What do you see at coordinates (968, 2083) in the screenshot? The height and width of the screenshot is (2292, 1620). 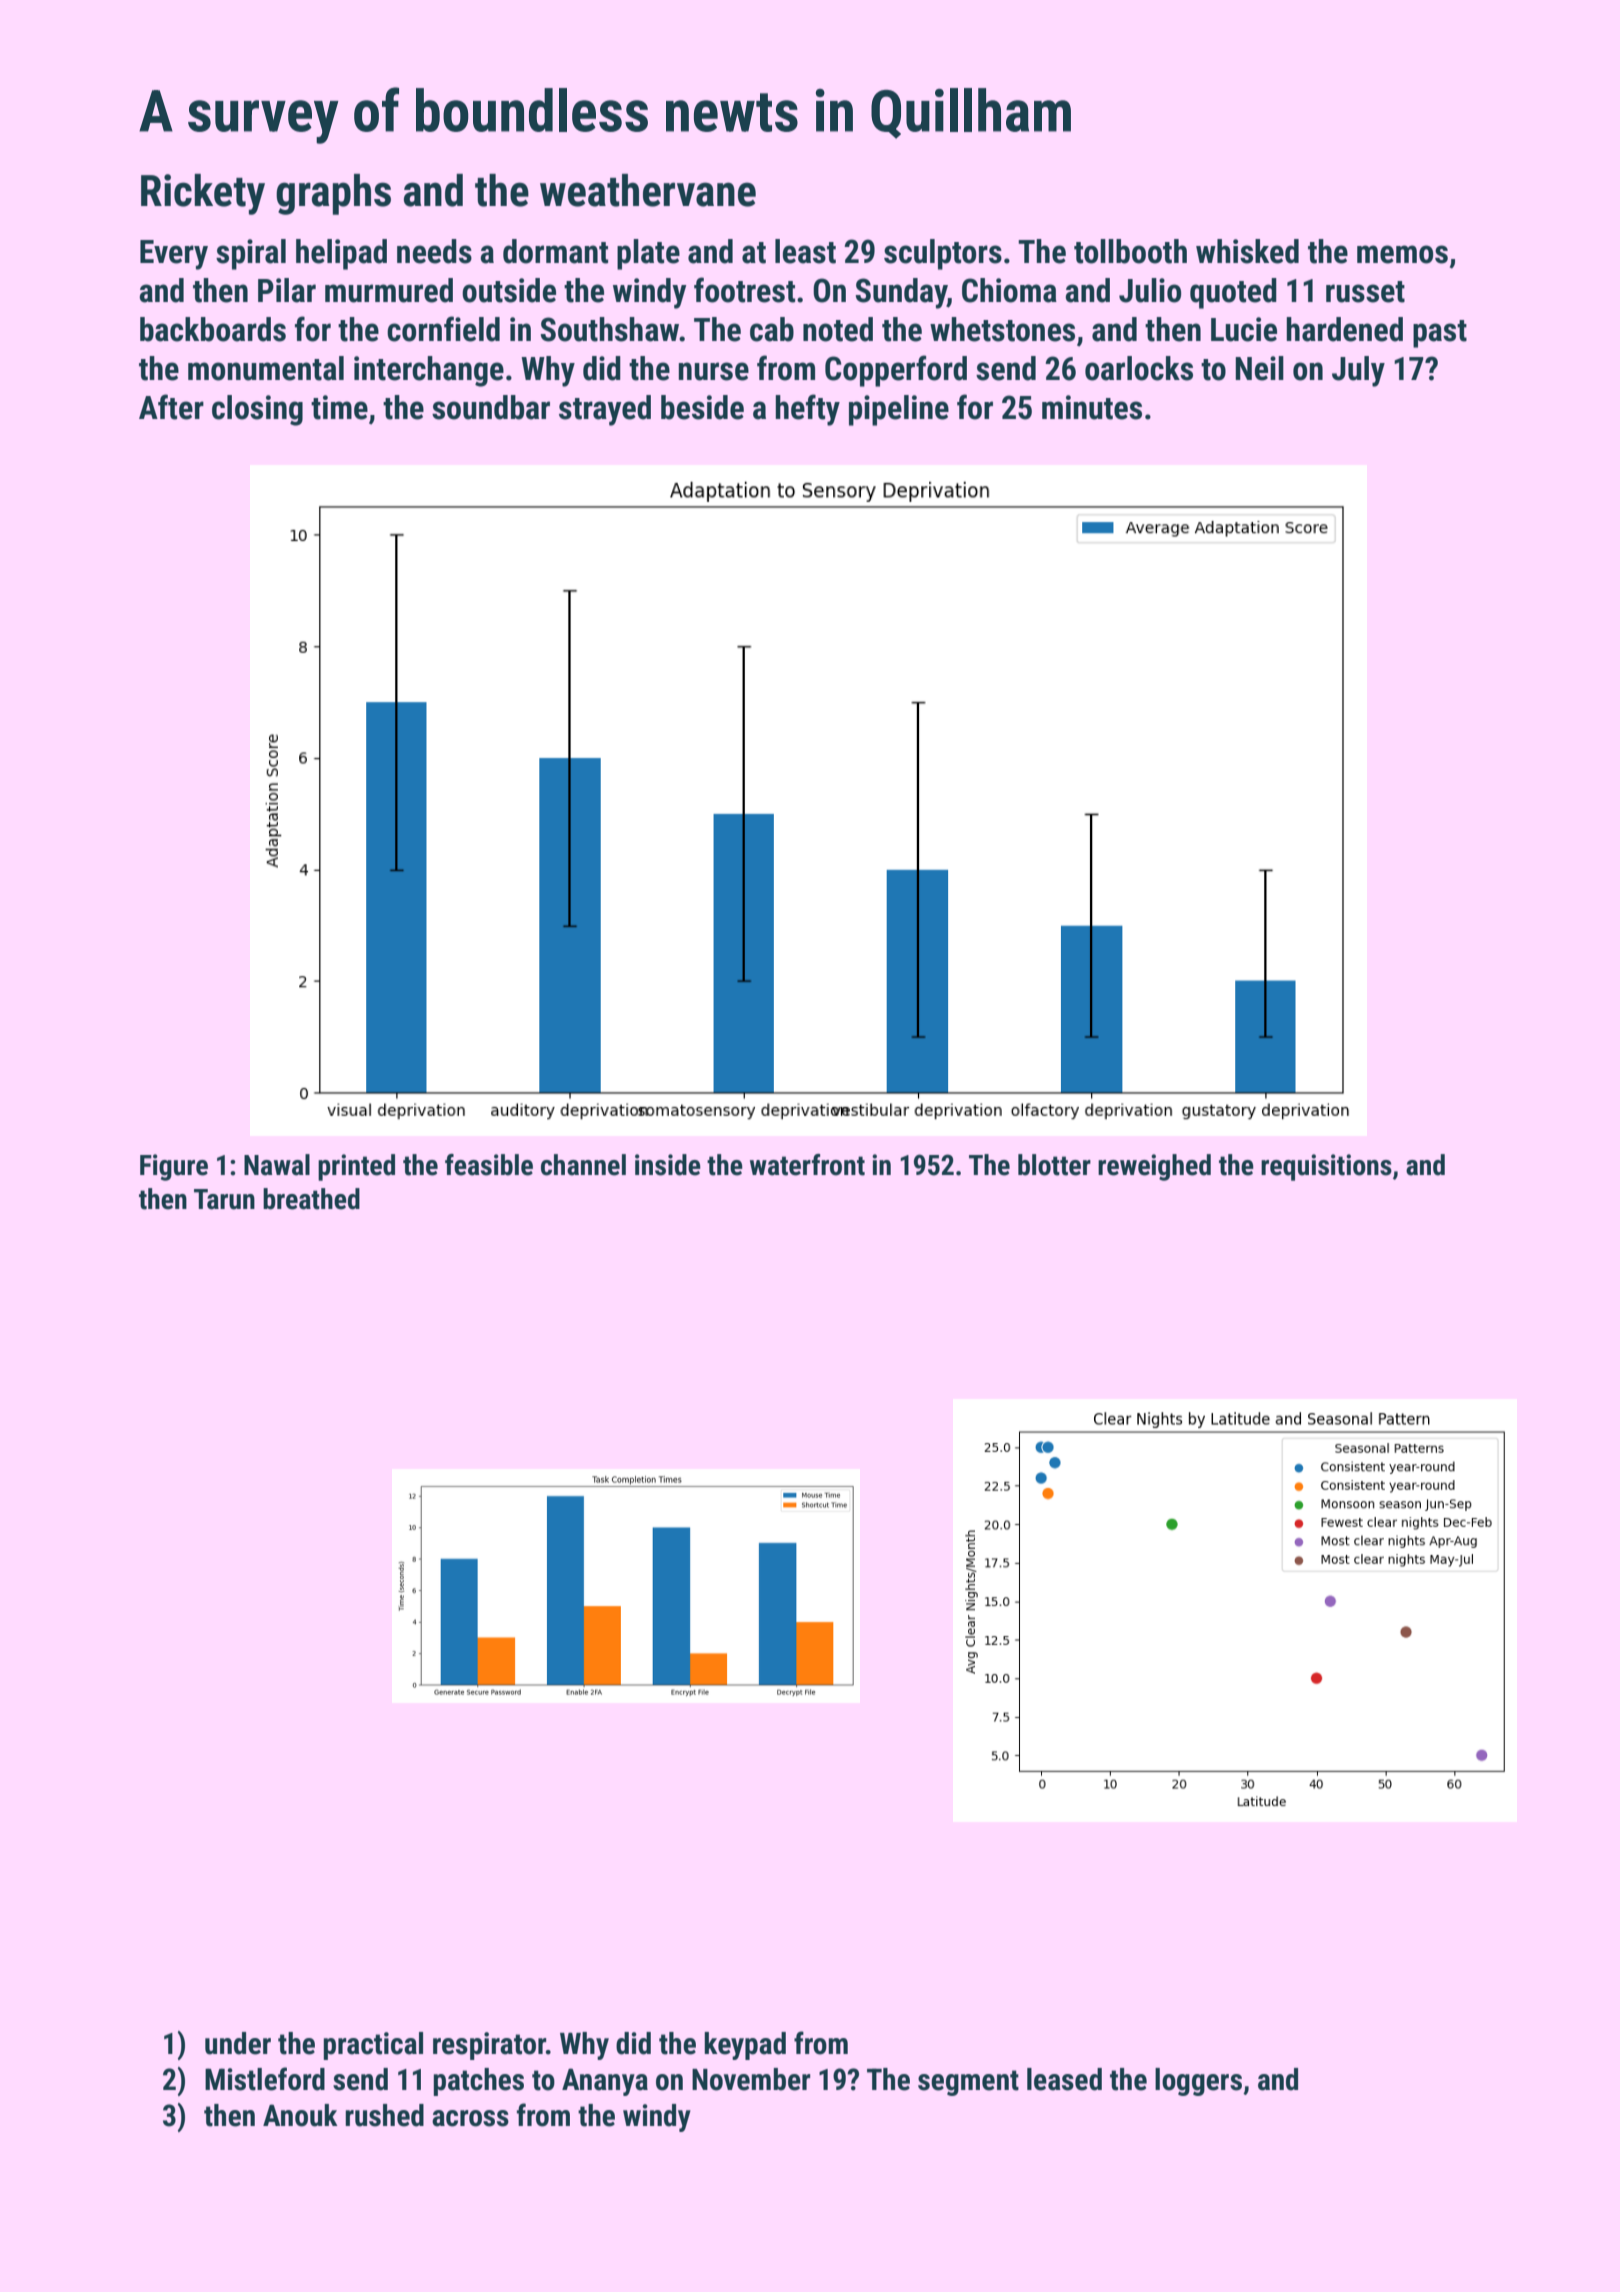 I see `segment` at bounding box center [968, 2083].
